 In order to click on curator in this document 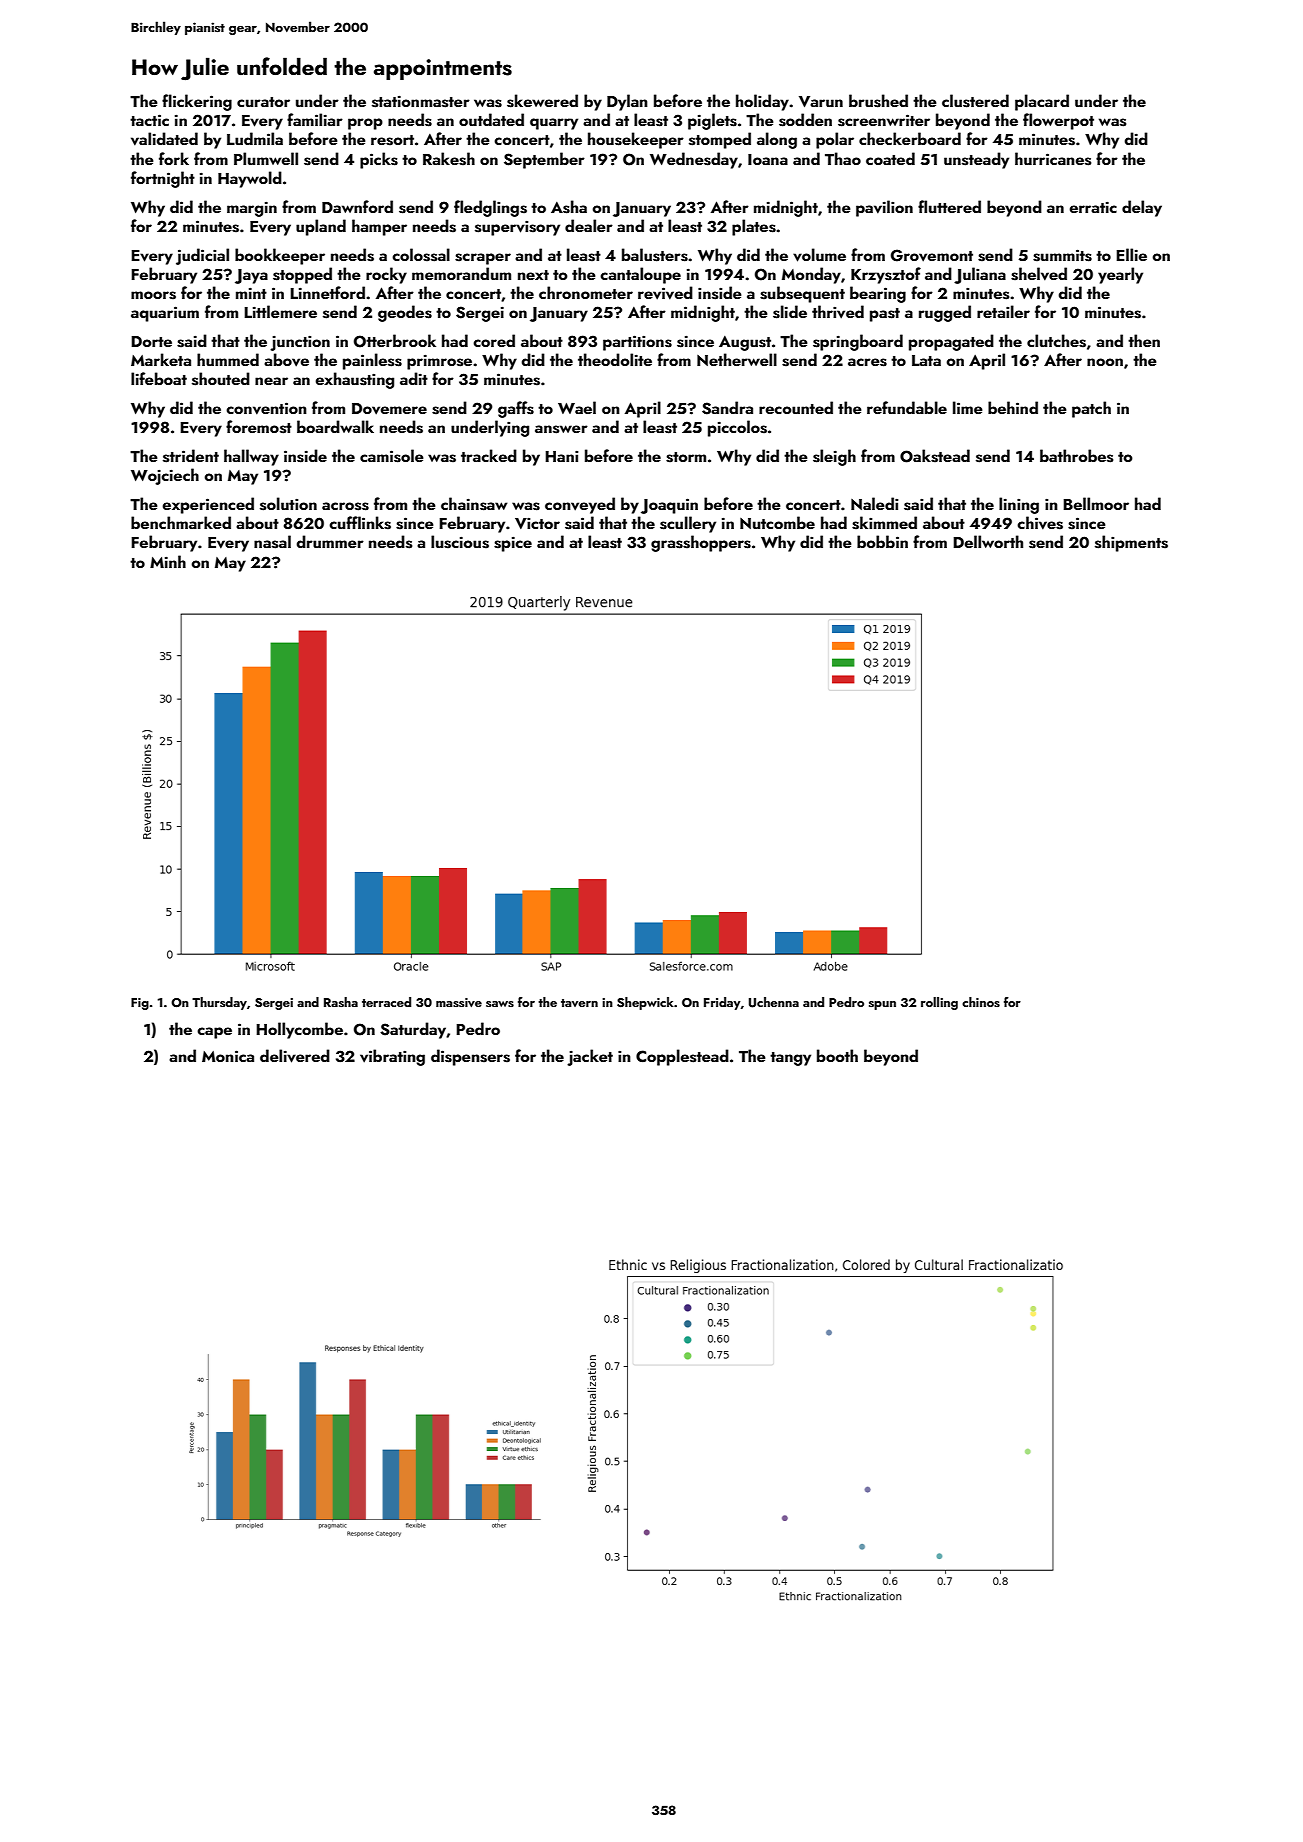, I will do `click(263, 102)`.
